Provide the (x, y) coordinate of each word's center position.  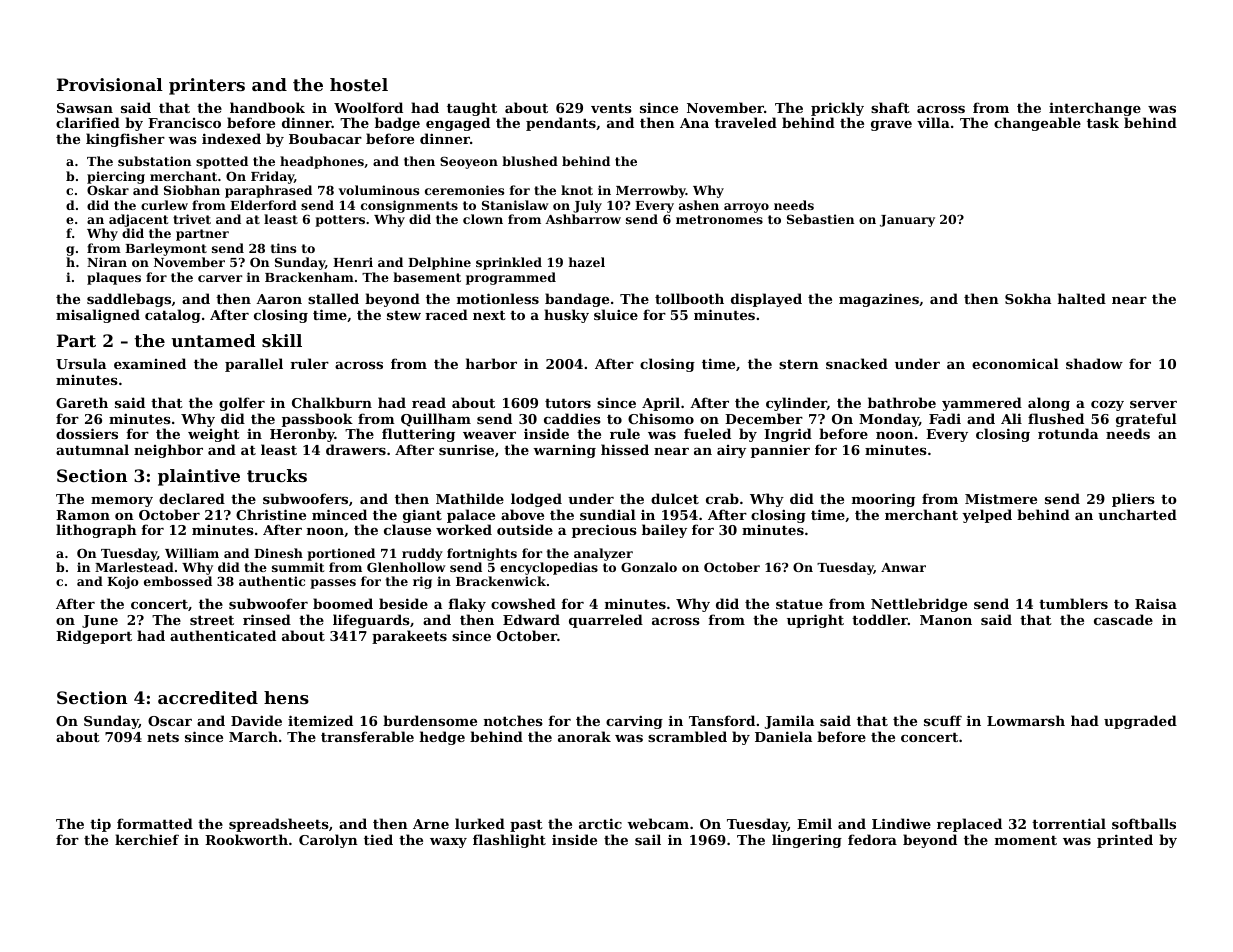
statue (799, 604)
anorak (584, 736)
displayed (766, 300)
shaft (890, 107)
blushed (530, 161)
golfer (242, 404)
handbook (267, 107)
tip (100, 825)
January (907, 221)
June (100, 621)
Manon (946, 620)
